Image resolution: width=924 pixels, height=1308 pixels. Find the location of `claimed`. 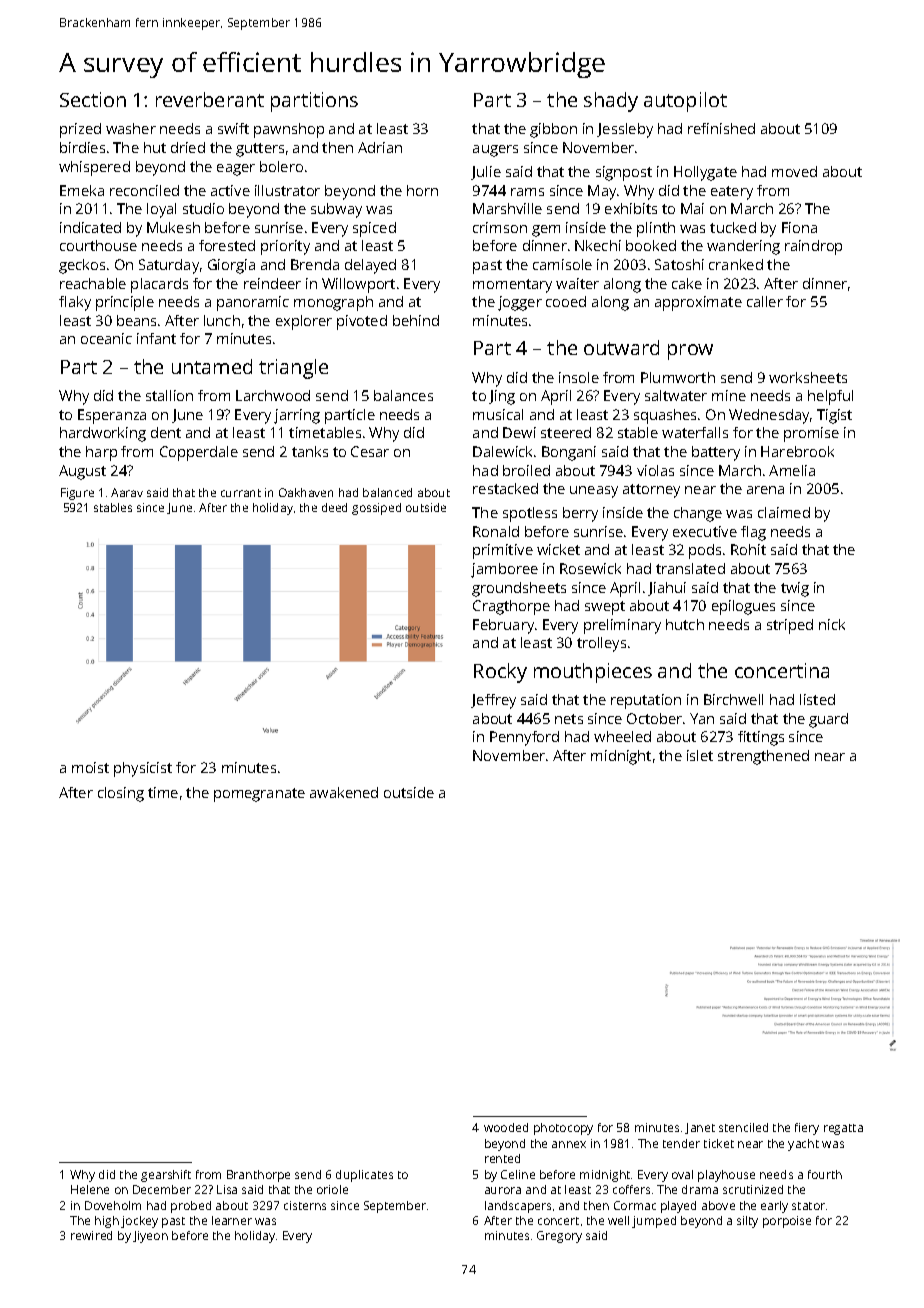

claimed is located at coordinates (784, 512).
